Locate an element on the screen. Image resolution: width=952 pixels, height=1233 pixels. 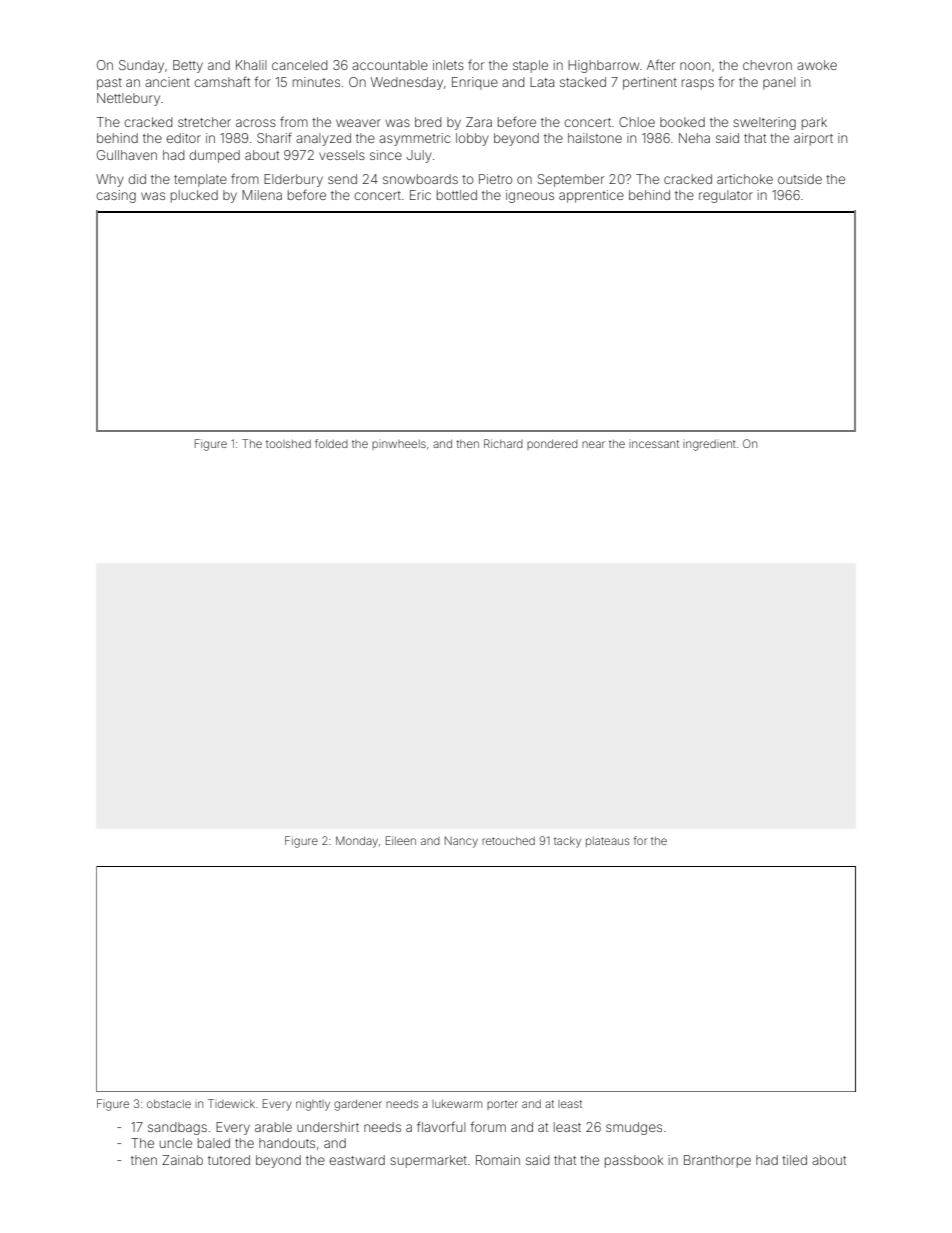
past is located at coordinates (109, 84).
